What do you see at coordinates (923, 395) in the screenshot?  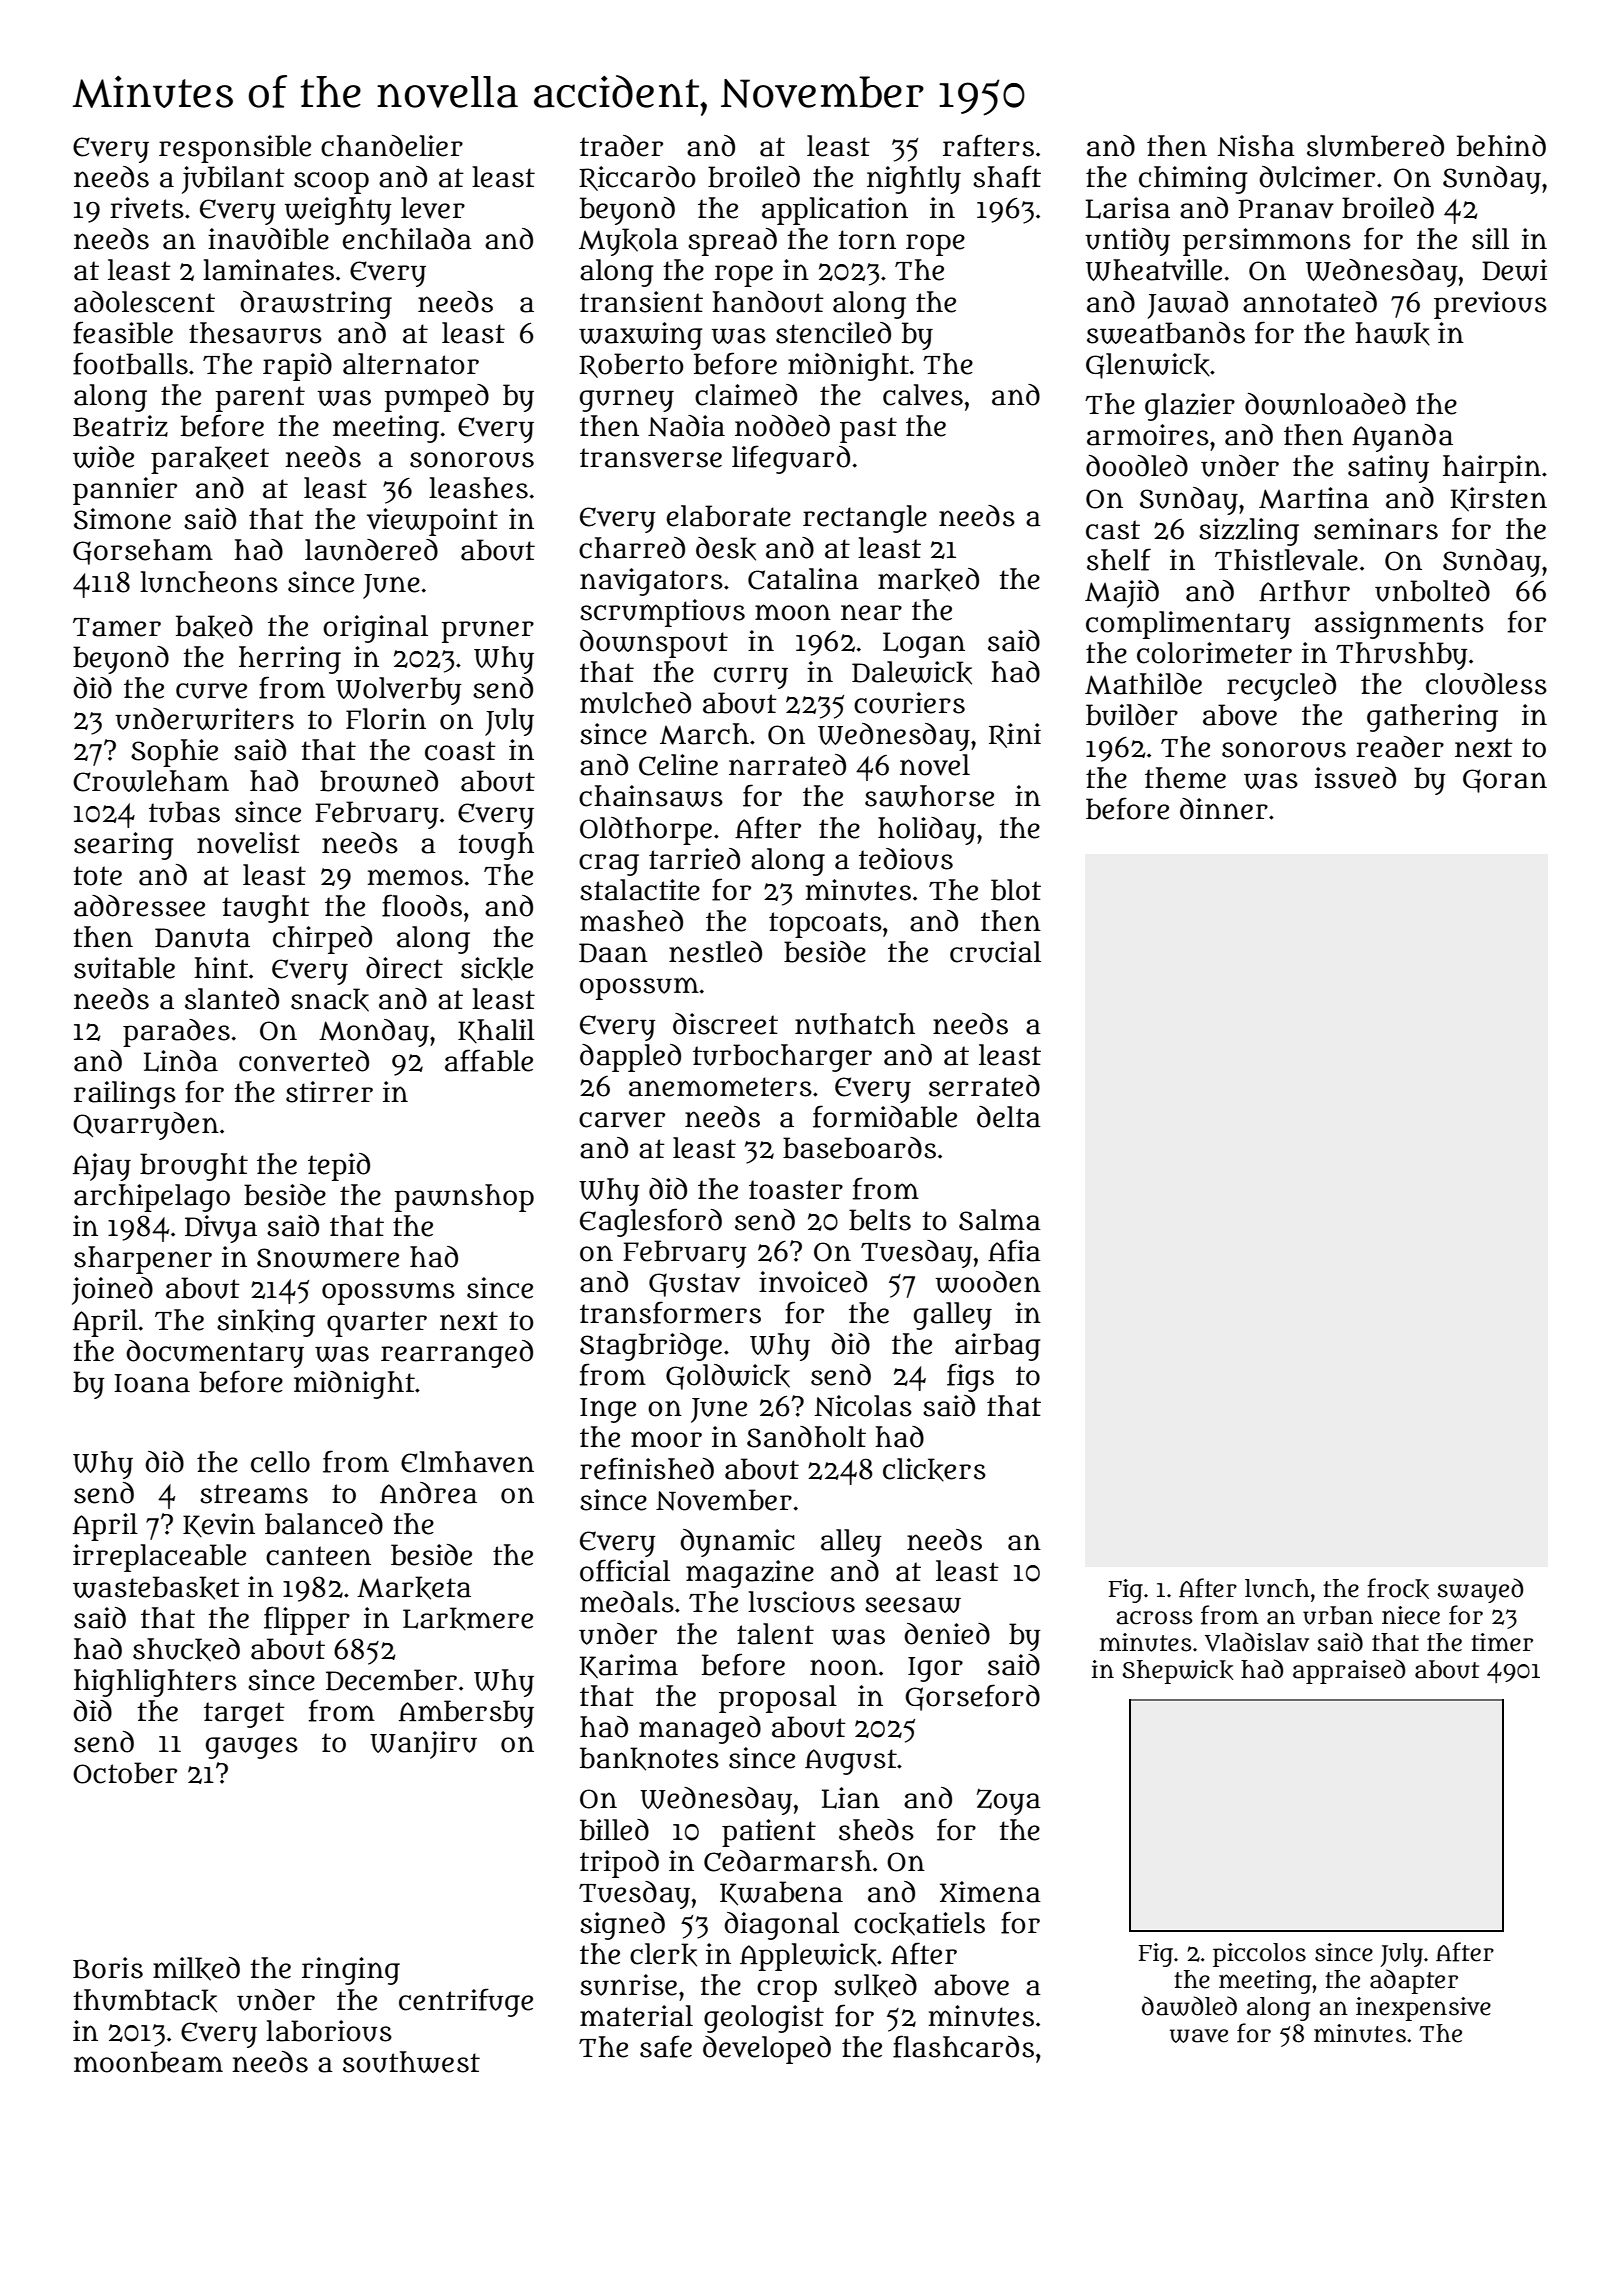 I see `calves` at bounding box center [923, 395].
